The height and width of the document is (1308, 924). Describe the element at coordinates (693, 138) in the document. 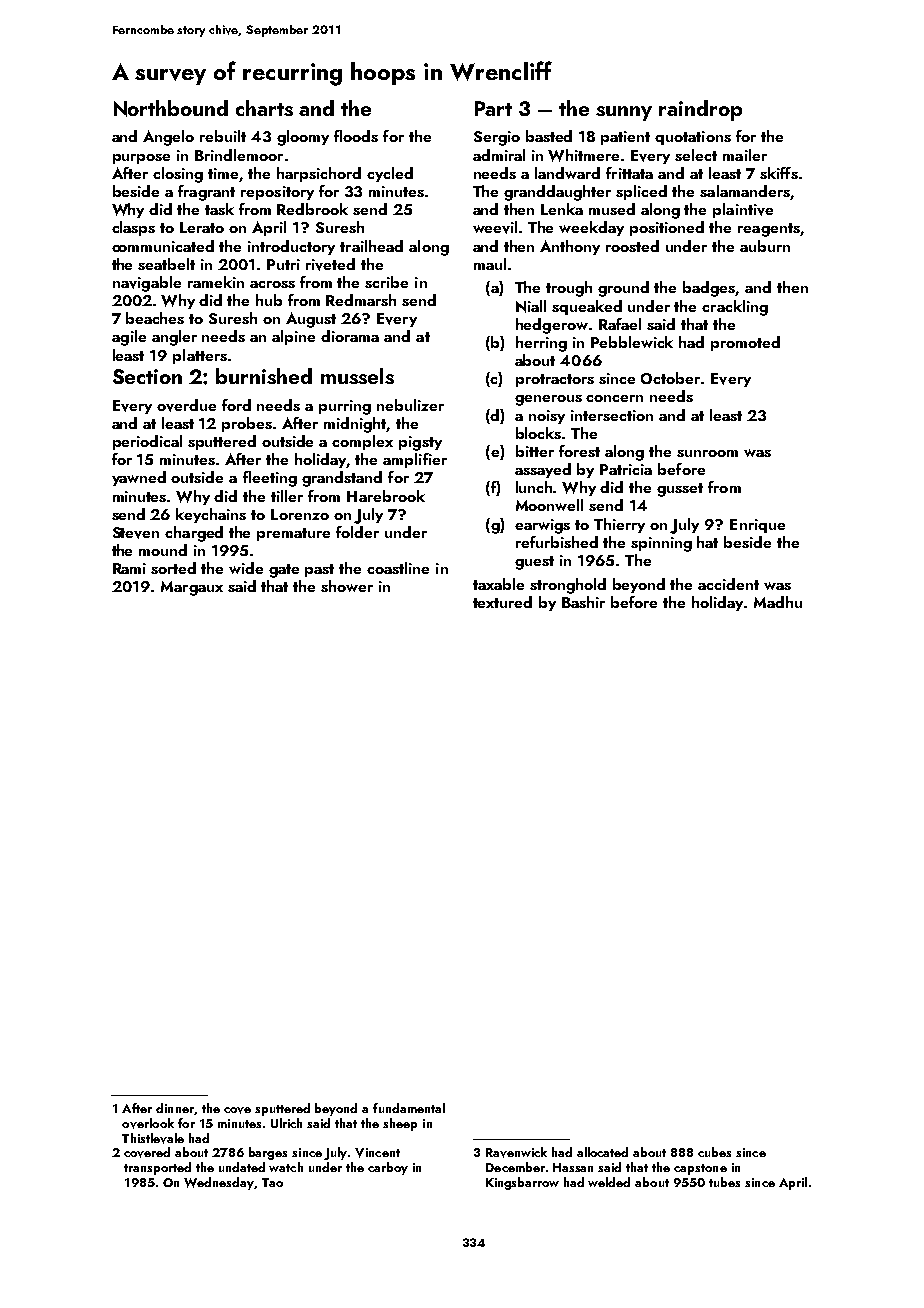

I see `quotations` at that location.
